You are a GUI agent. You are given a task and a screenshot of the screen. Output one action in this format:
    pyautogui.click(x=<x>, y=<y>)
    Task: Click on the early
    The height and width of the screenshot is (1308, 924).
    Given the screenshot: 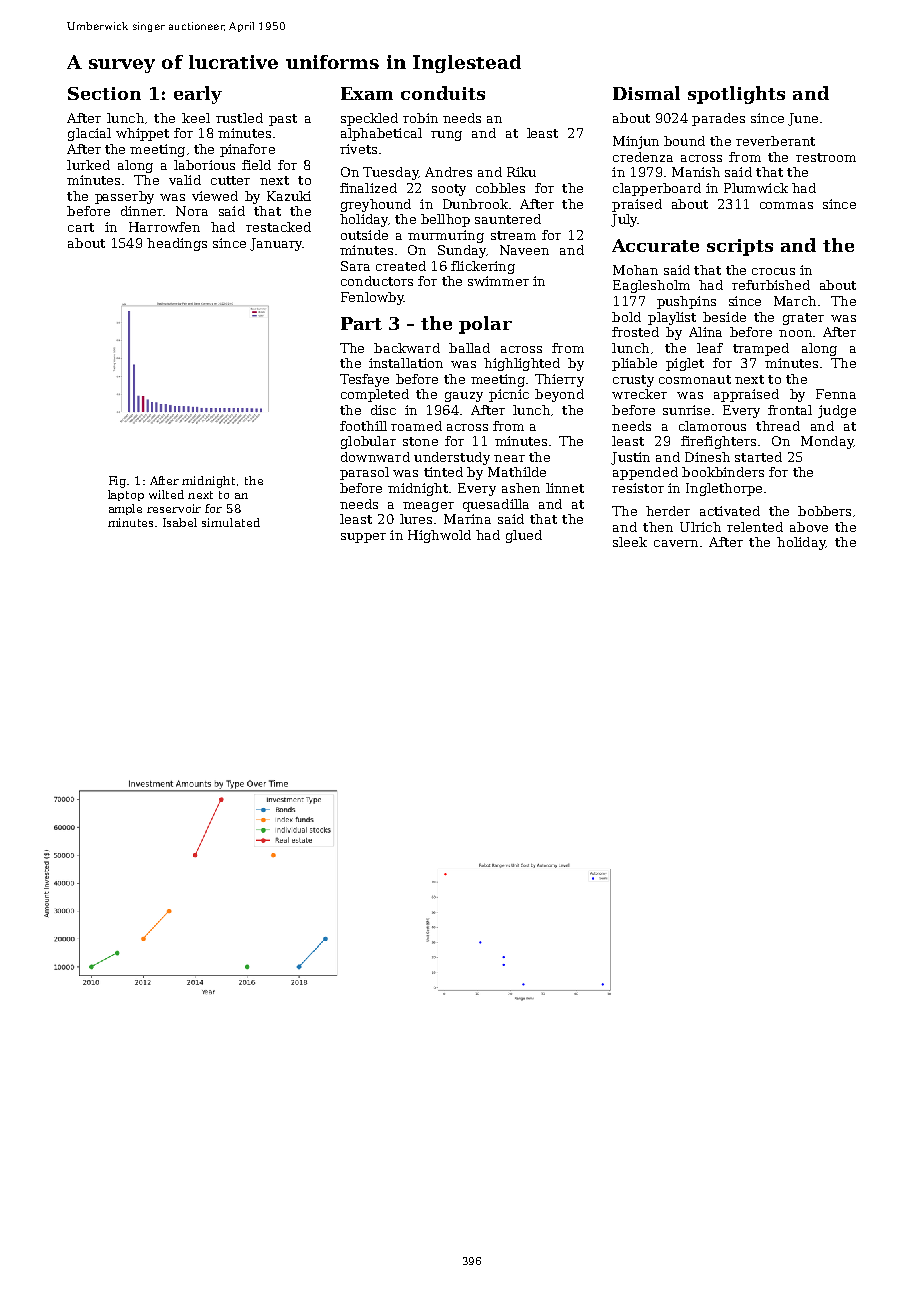 What is the action you would take?
    pyautogui.click(x=198, y=95)
